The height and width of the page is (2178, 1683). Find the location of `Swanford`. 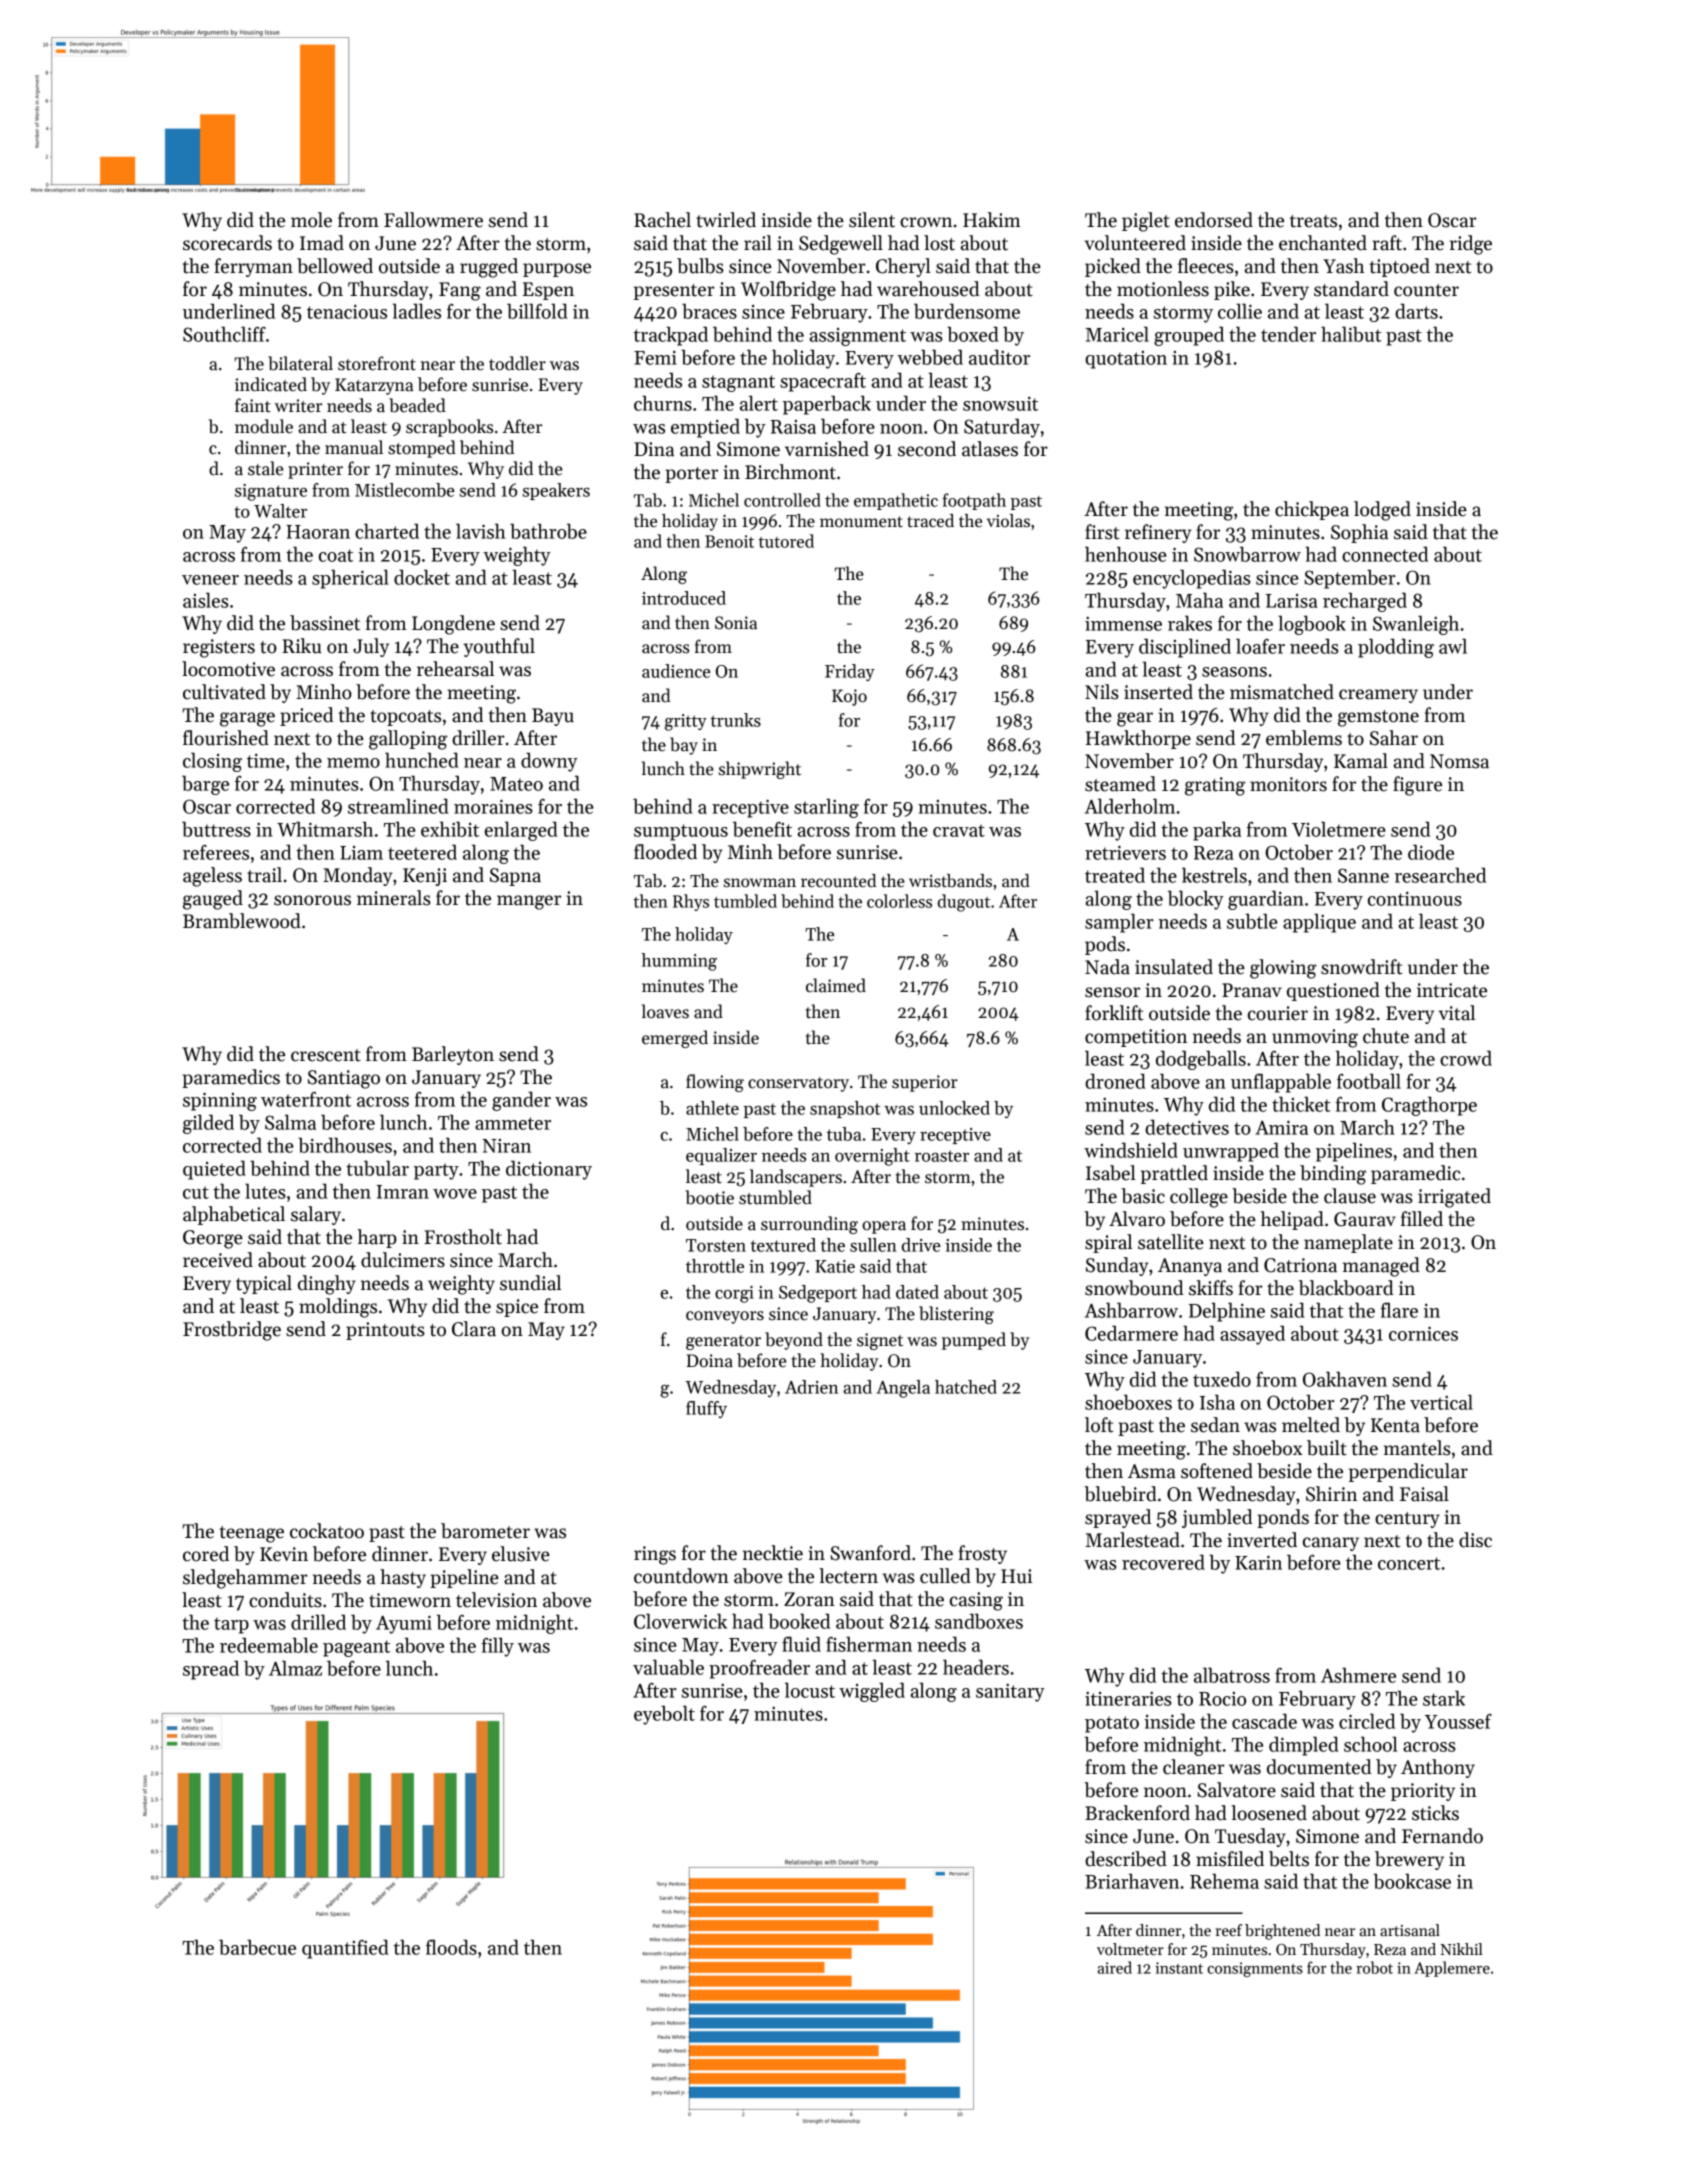

Swanford is located at coordinates (870, 1553).
